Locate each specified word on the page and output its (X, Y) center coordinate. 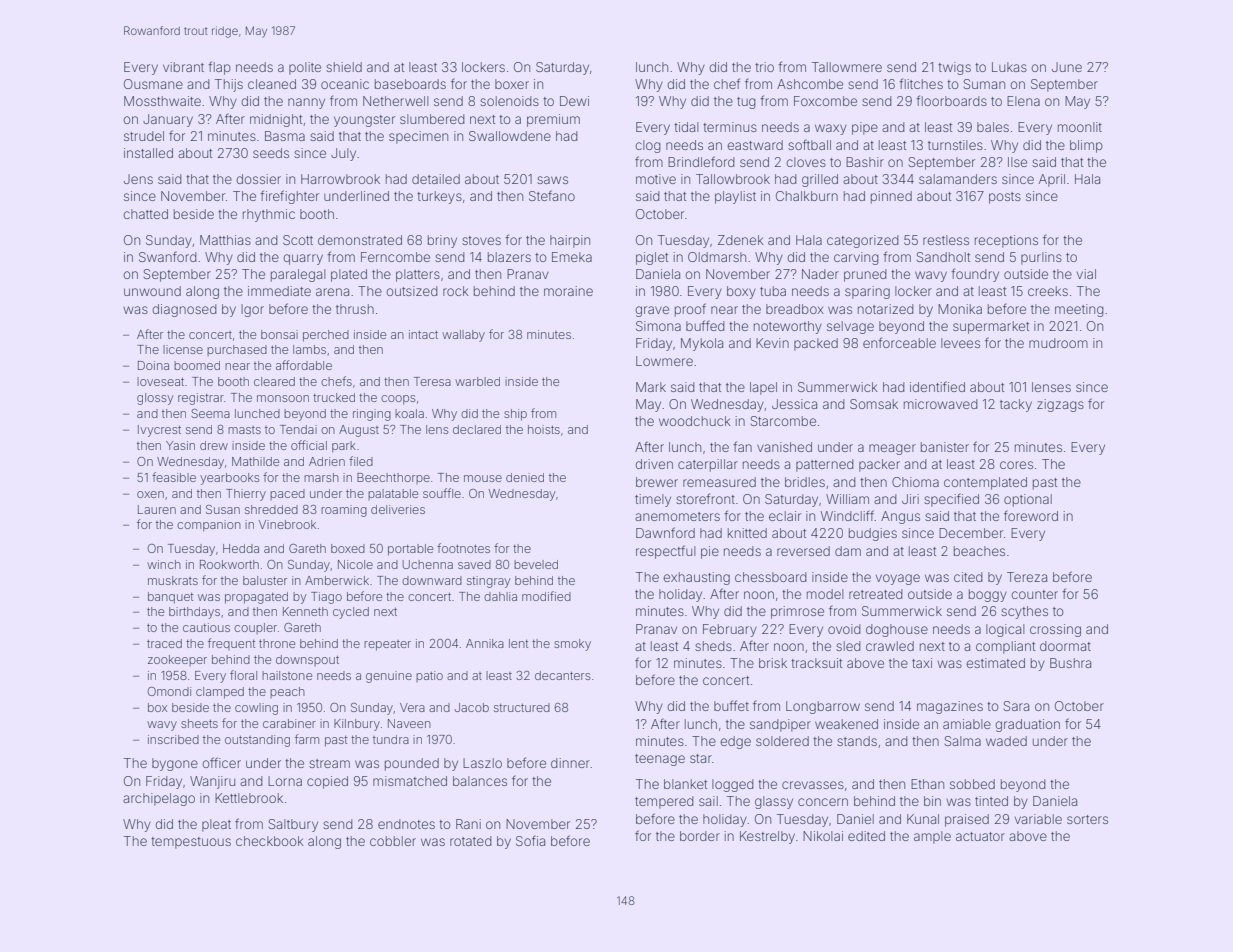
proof (690, 310)
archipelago (159, 799)
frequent (231, 644)
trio (764, 67)
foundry (975, 275)
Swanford (168, 257)
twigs (954, 68)
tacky (1016, 405)
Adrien (327, 461)
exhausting (696, 578)
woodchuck (695, 421)
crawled (890, 646)
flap (219, 68)
